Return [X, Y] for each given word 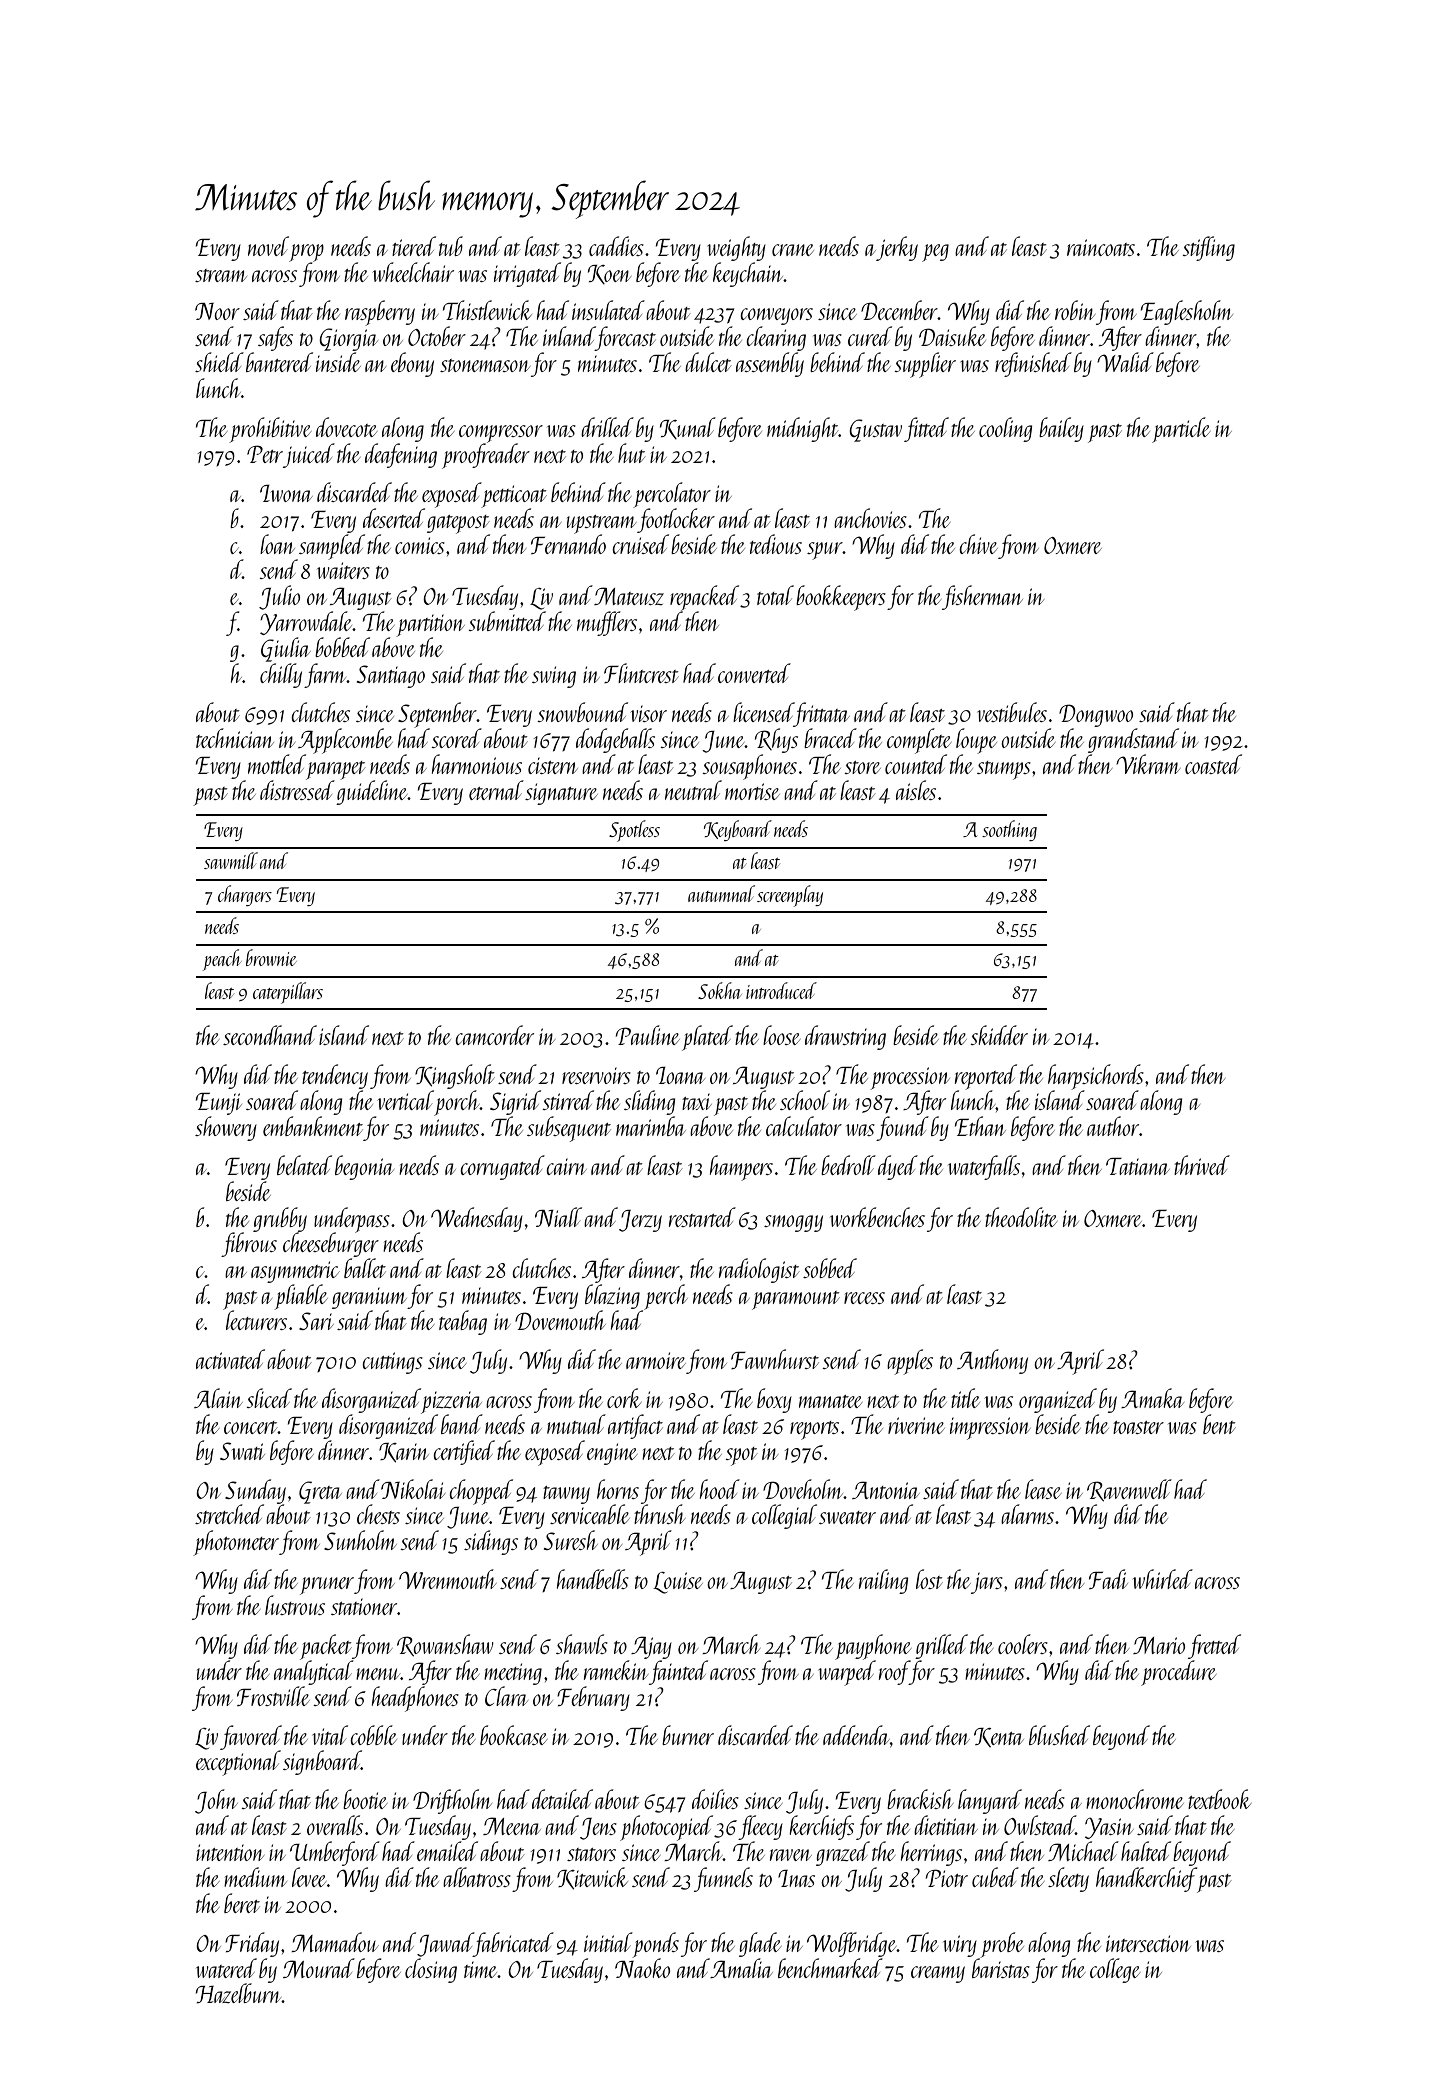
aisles [916, 790]
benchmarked [830, 1968]
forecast [626, 338]
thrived [1202, 1165]
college [1115, 1970]
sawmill [231, 860]
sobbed [830, 1268]
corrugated [502, 1167]
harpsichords [1096, 1077]
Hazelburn [239, 1993]
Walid [1125, 362]
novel [268, 246]
